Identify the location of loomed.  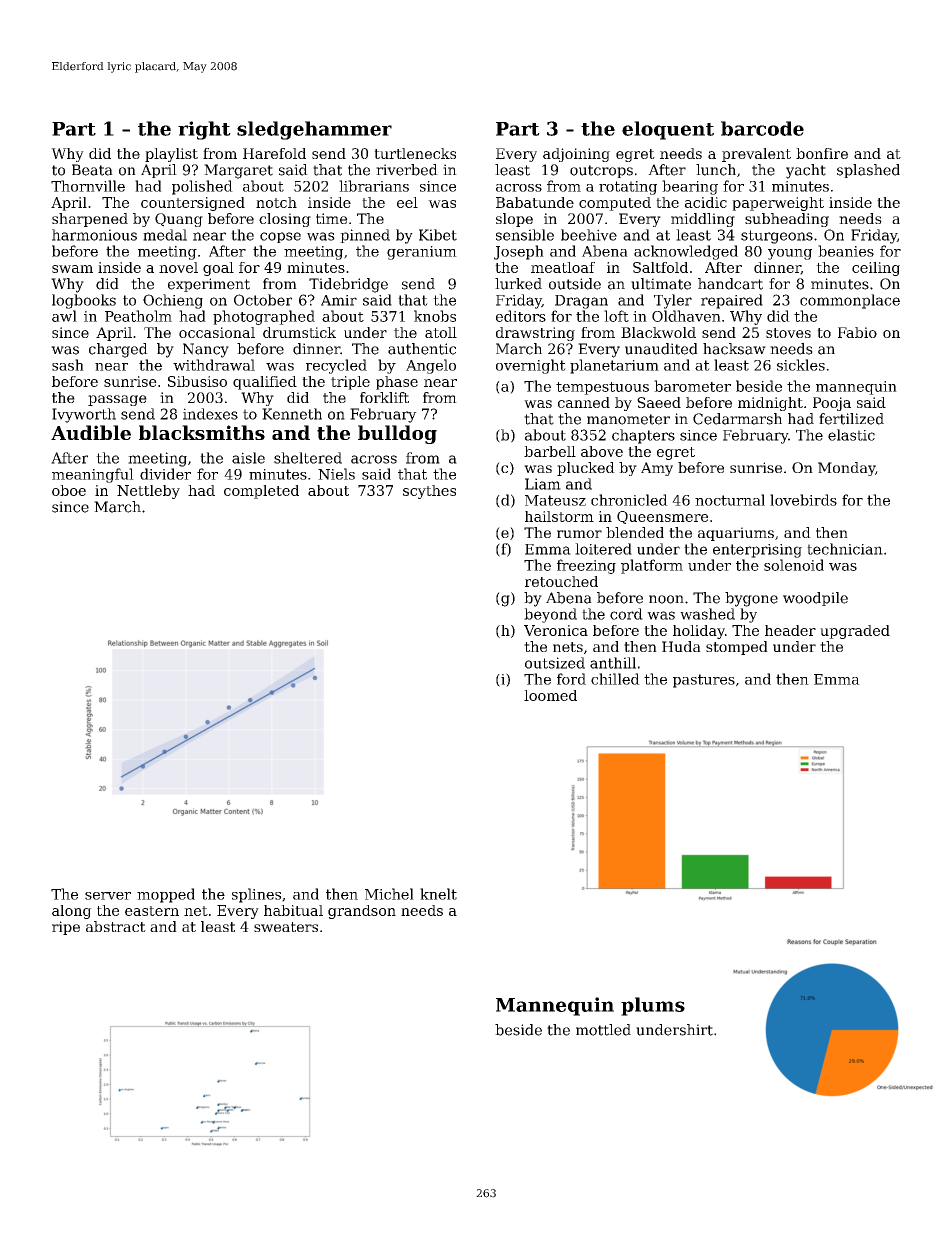
(550, 695).
